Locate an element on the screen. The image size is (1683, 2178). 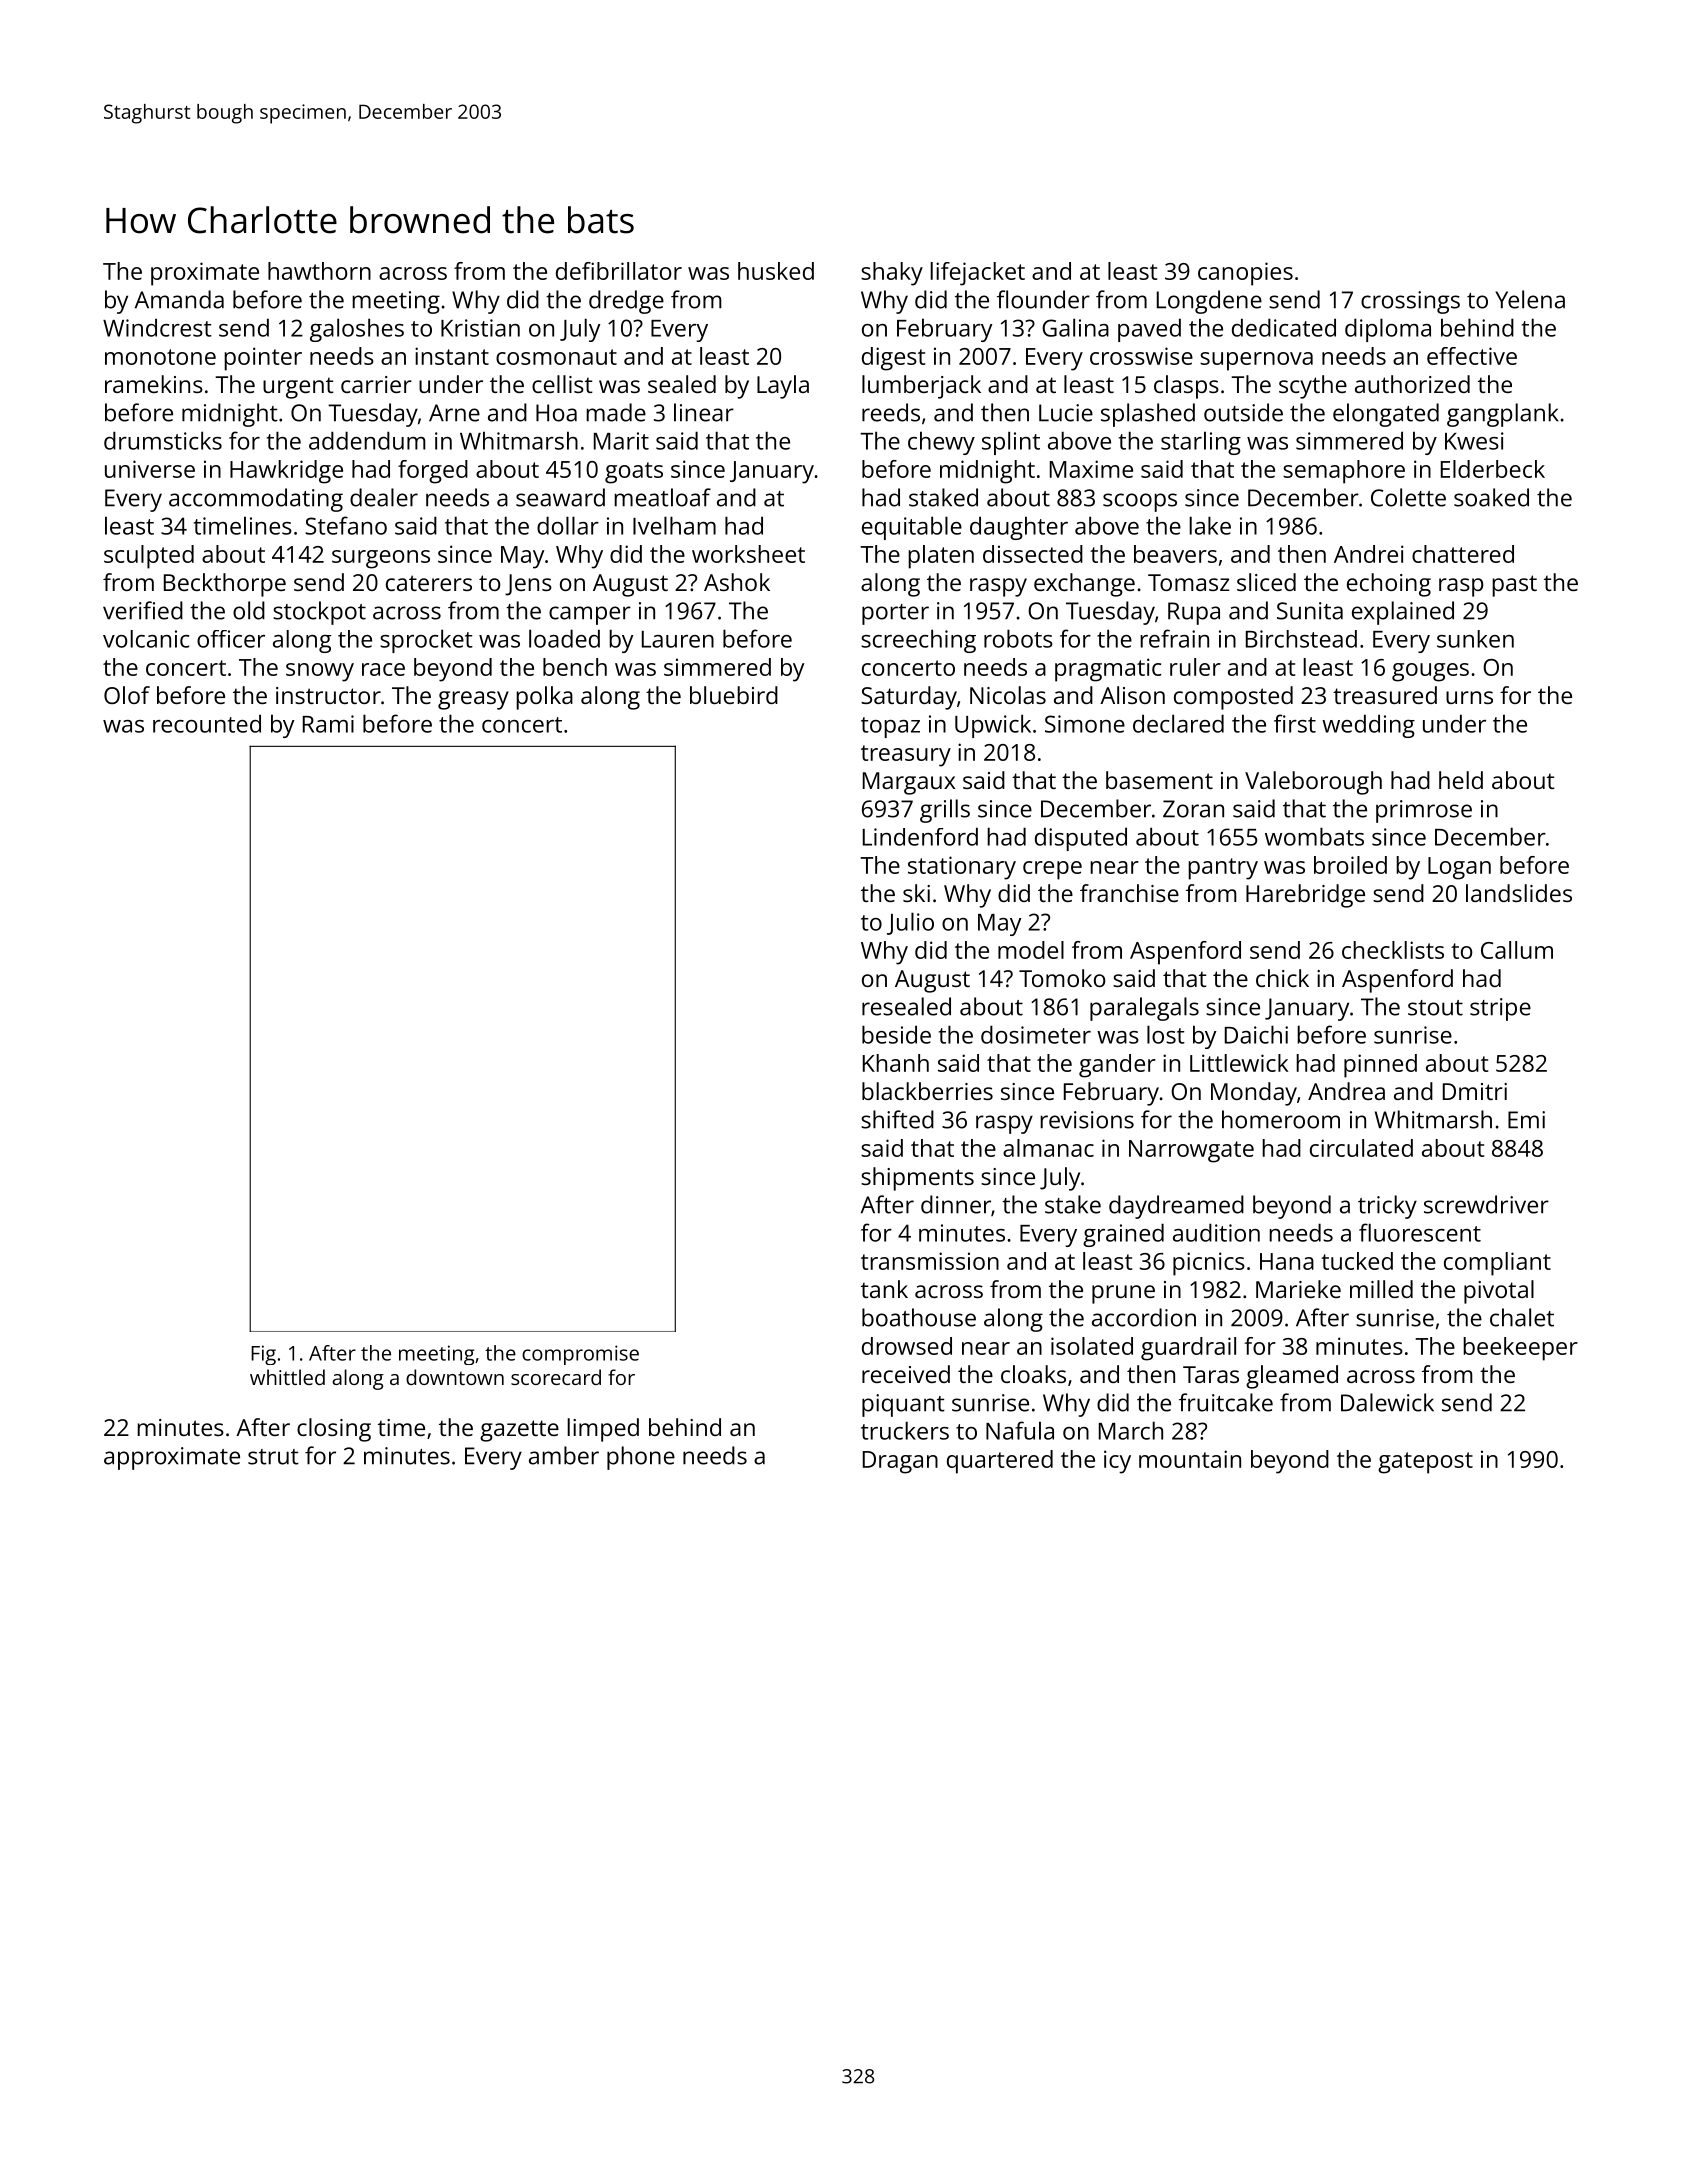
Lindenford is located at coordinates (920, 836).
